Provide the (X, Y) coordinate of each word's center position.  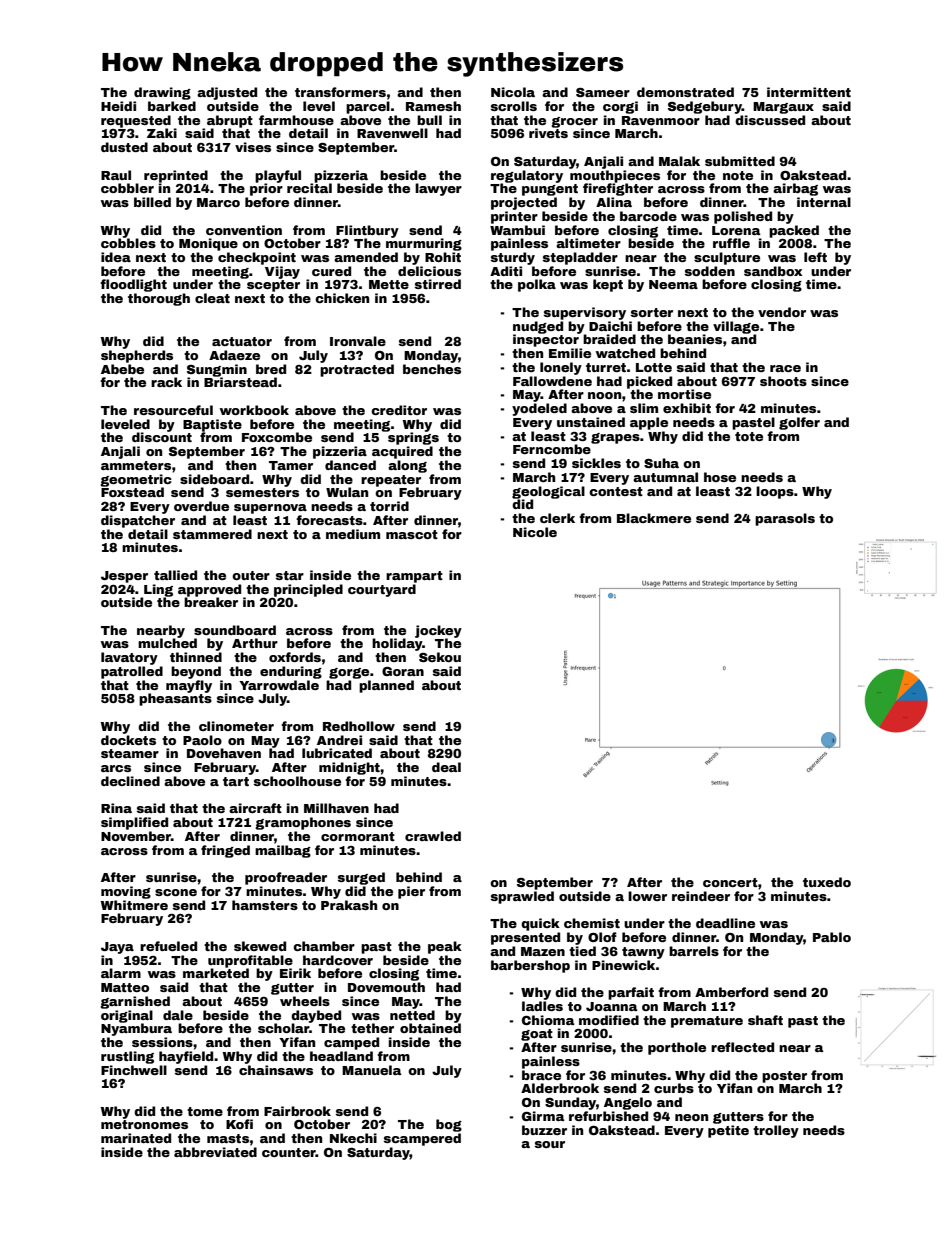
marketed (216, 973)
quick (540, 924)
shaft (765, 1020)
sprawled (522, 897)
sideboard (214, 479)
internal (824, 202)
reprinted (176, 176)
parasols (785, 519)
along (407, 466)
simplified (134, 823)
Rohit (443, 257)
